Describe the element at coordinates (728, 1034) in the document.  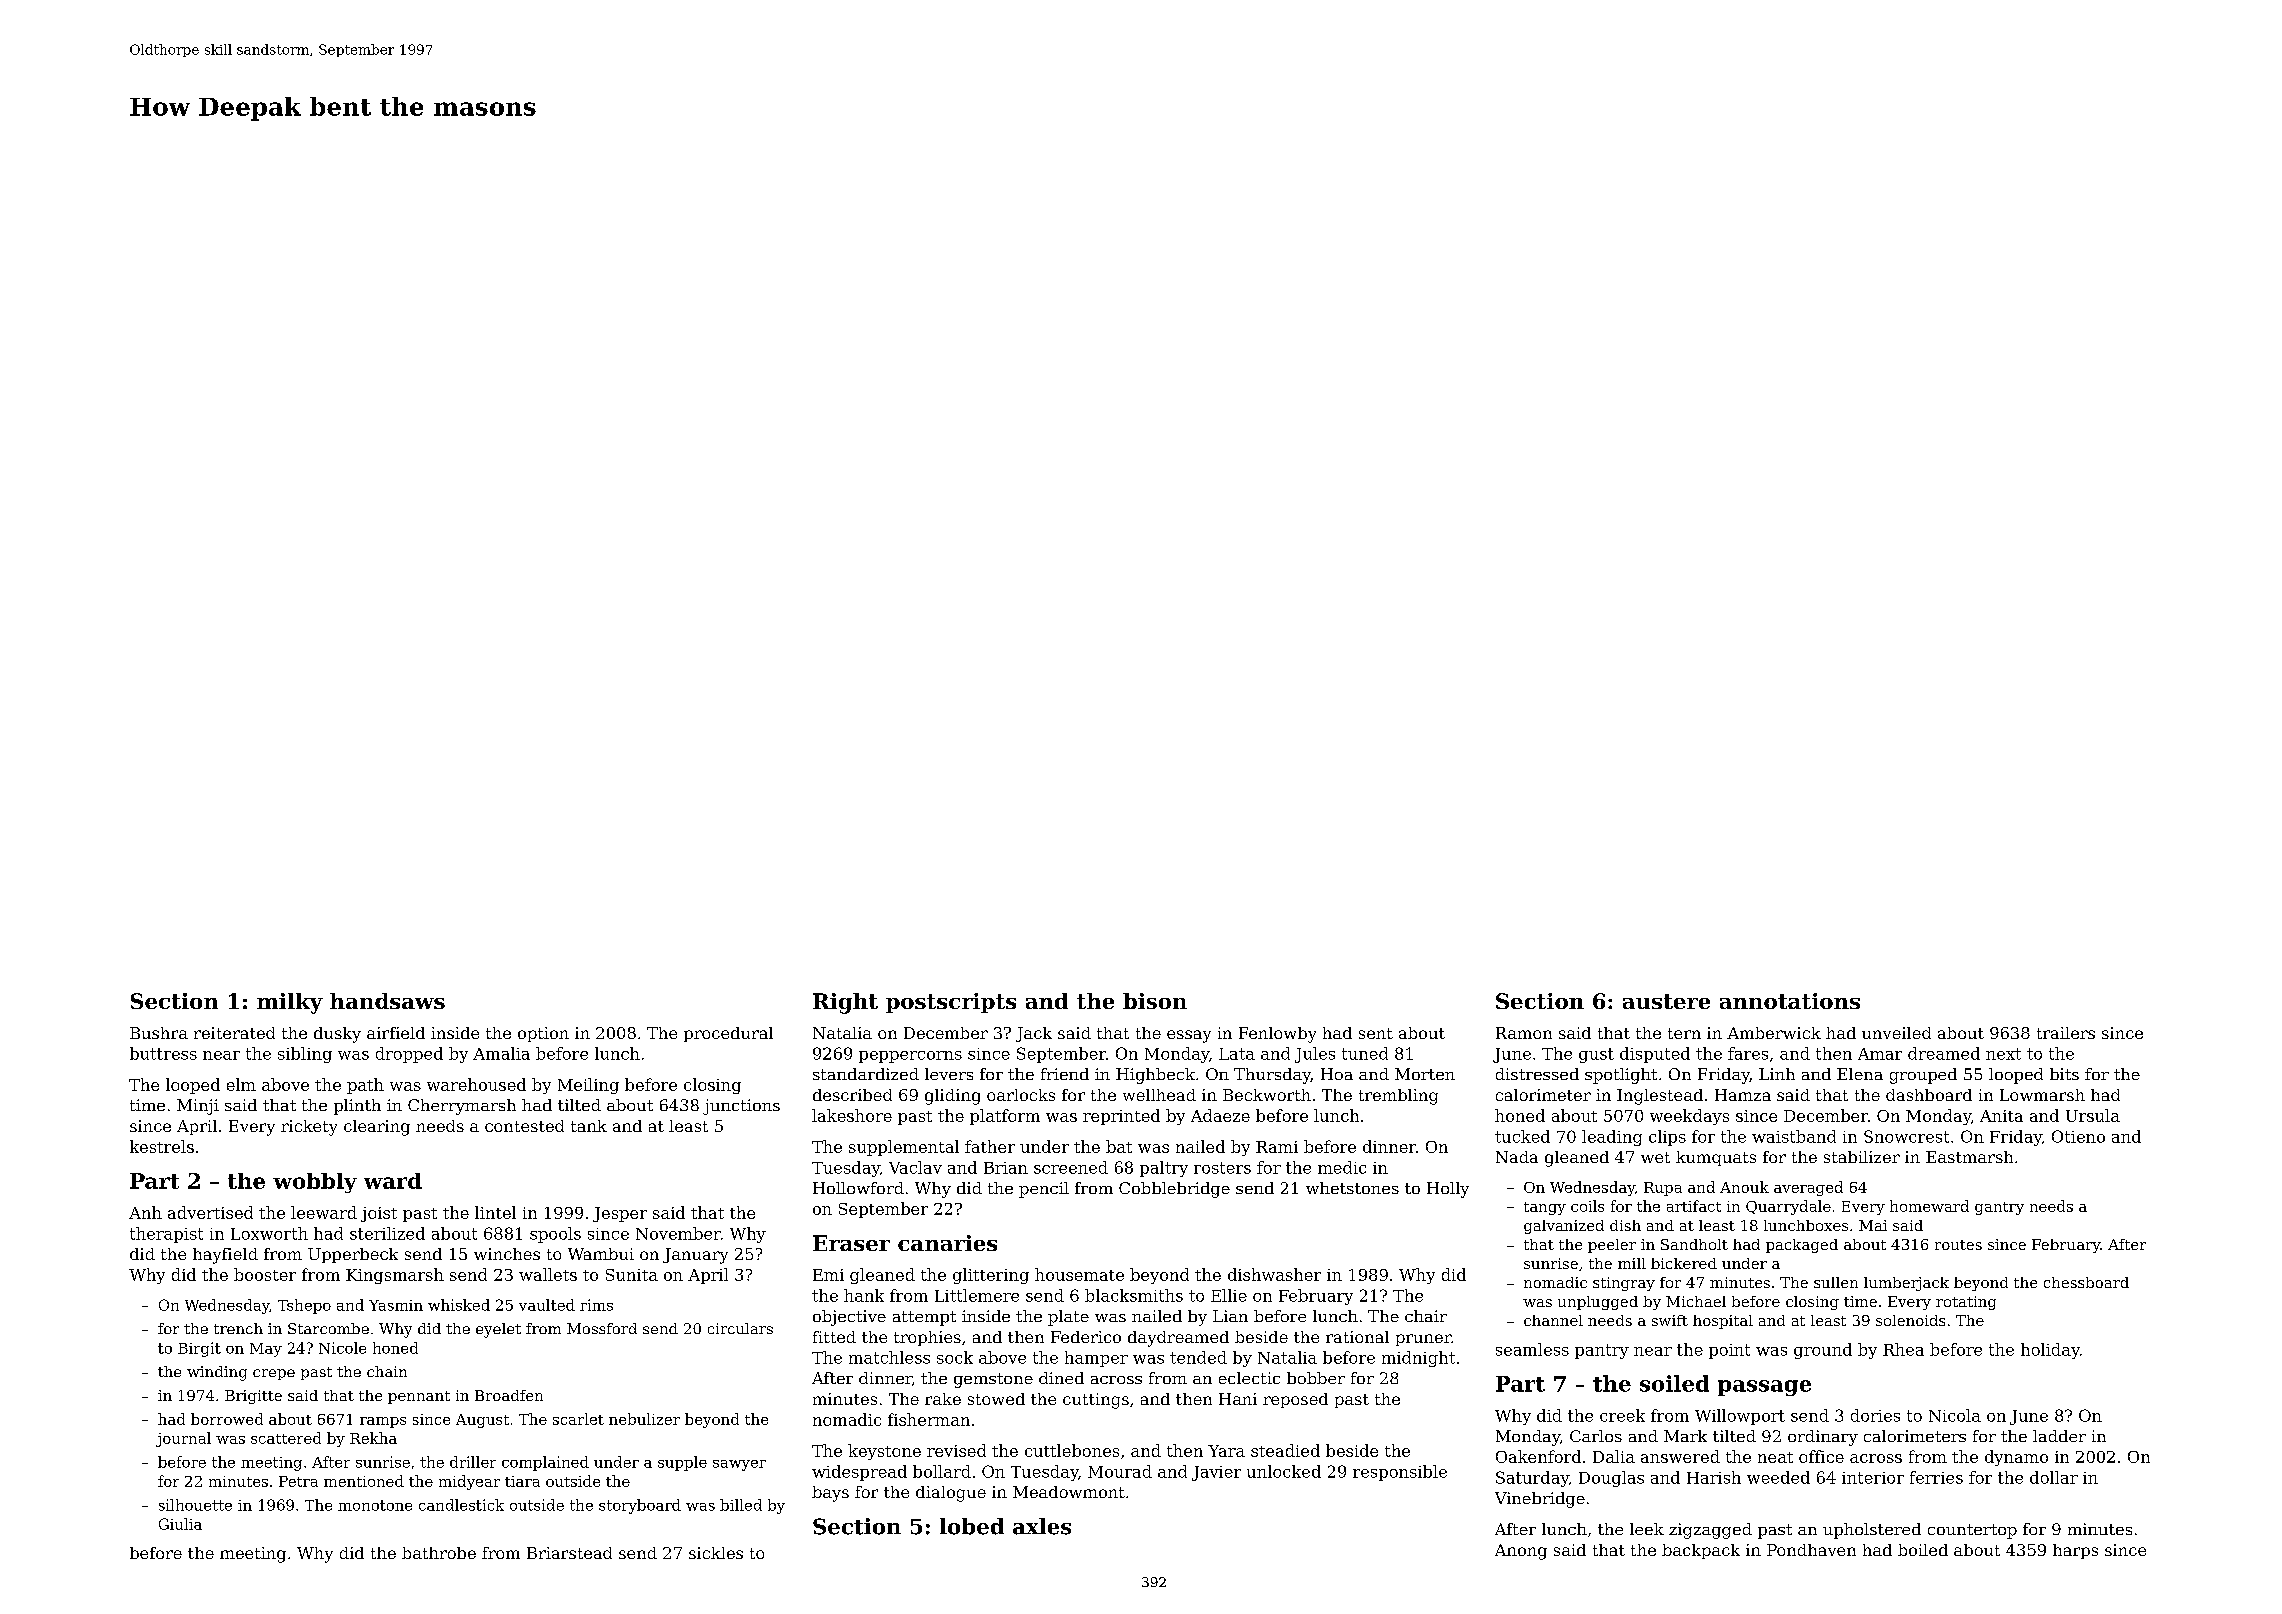
I see `procedural` at that location.
